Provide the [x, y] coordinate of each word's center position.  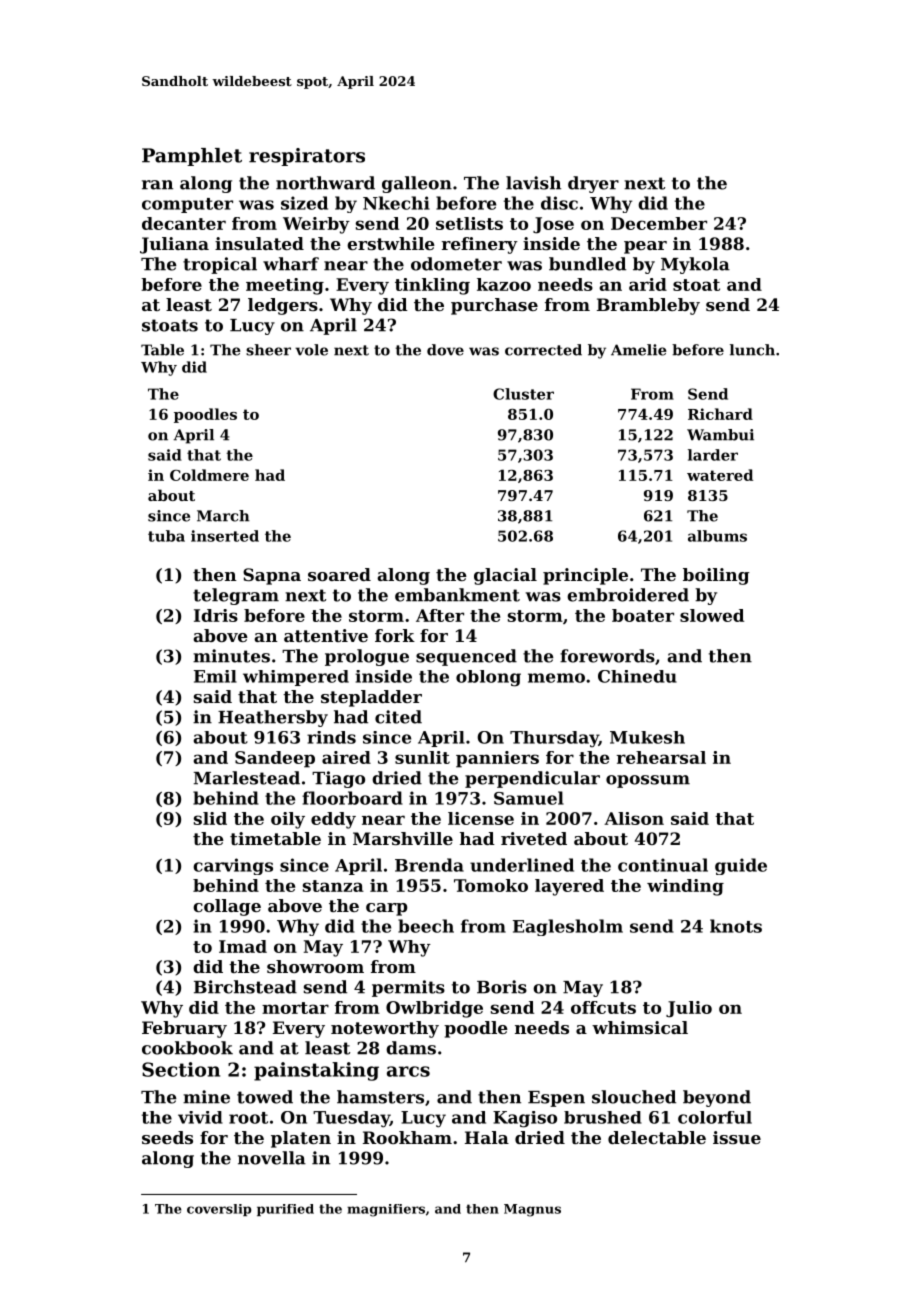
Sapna [272, 576]
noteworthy [385, 1029]
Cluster [523, 394]
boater [643, 615]
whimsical [640, 1027]
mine [206, 1097]
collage [227, 907]
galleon [417, 184]
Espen [556, 1099]
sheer [268, 350]
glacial [505, 576]
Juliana [174, 245]
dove [445, 350]
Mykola [695, 265]
